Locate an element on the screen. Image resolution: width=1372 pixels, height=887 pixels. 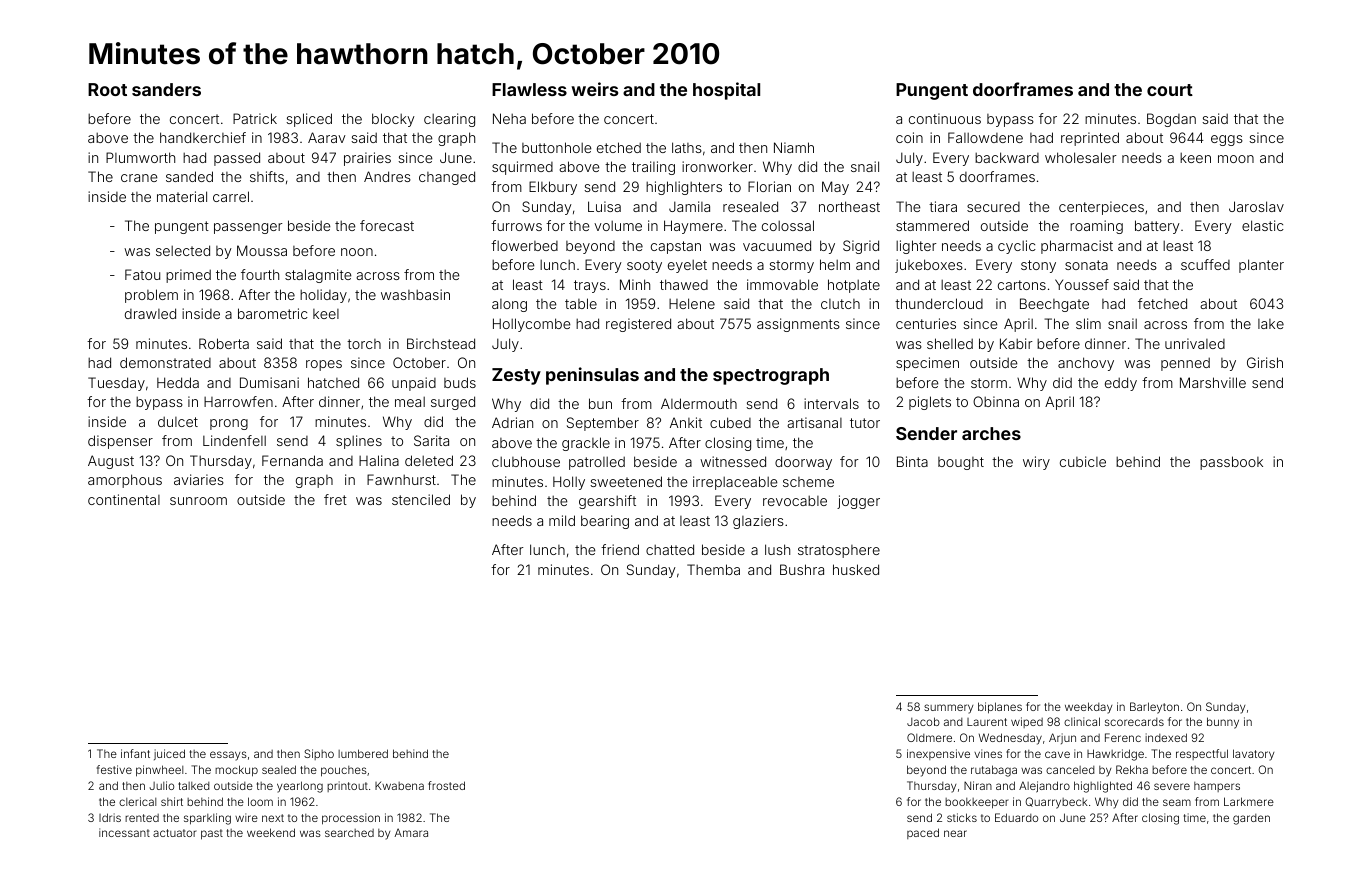
Root is located at coordinates (107, 89).
